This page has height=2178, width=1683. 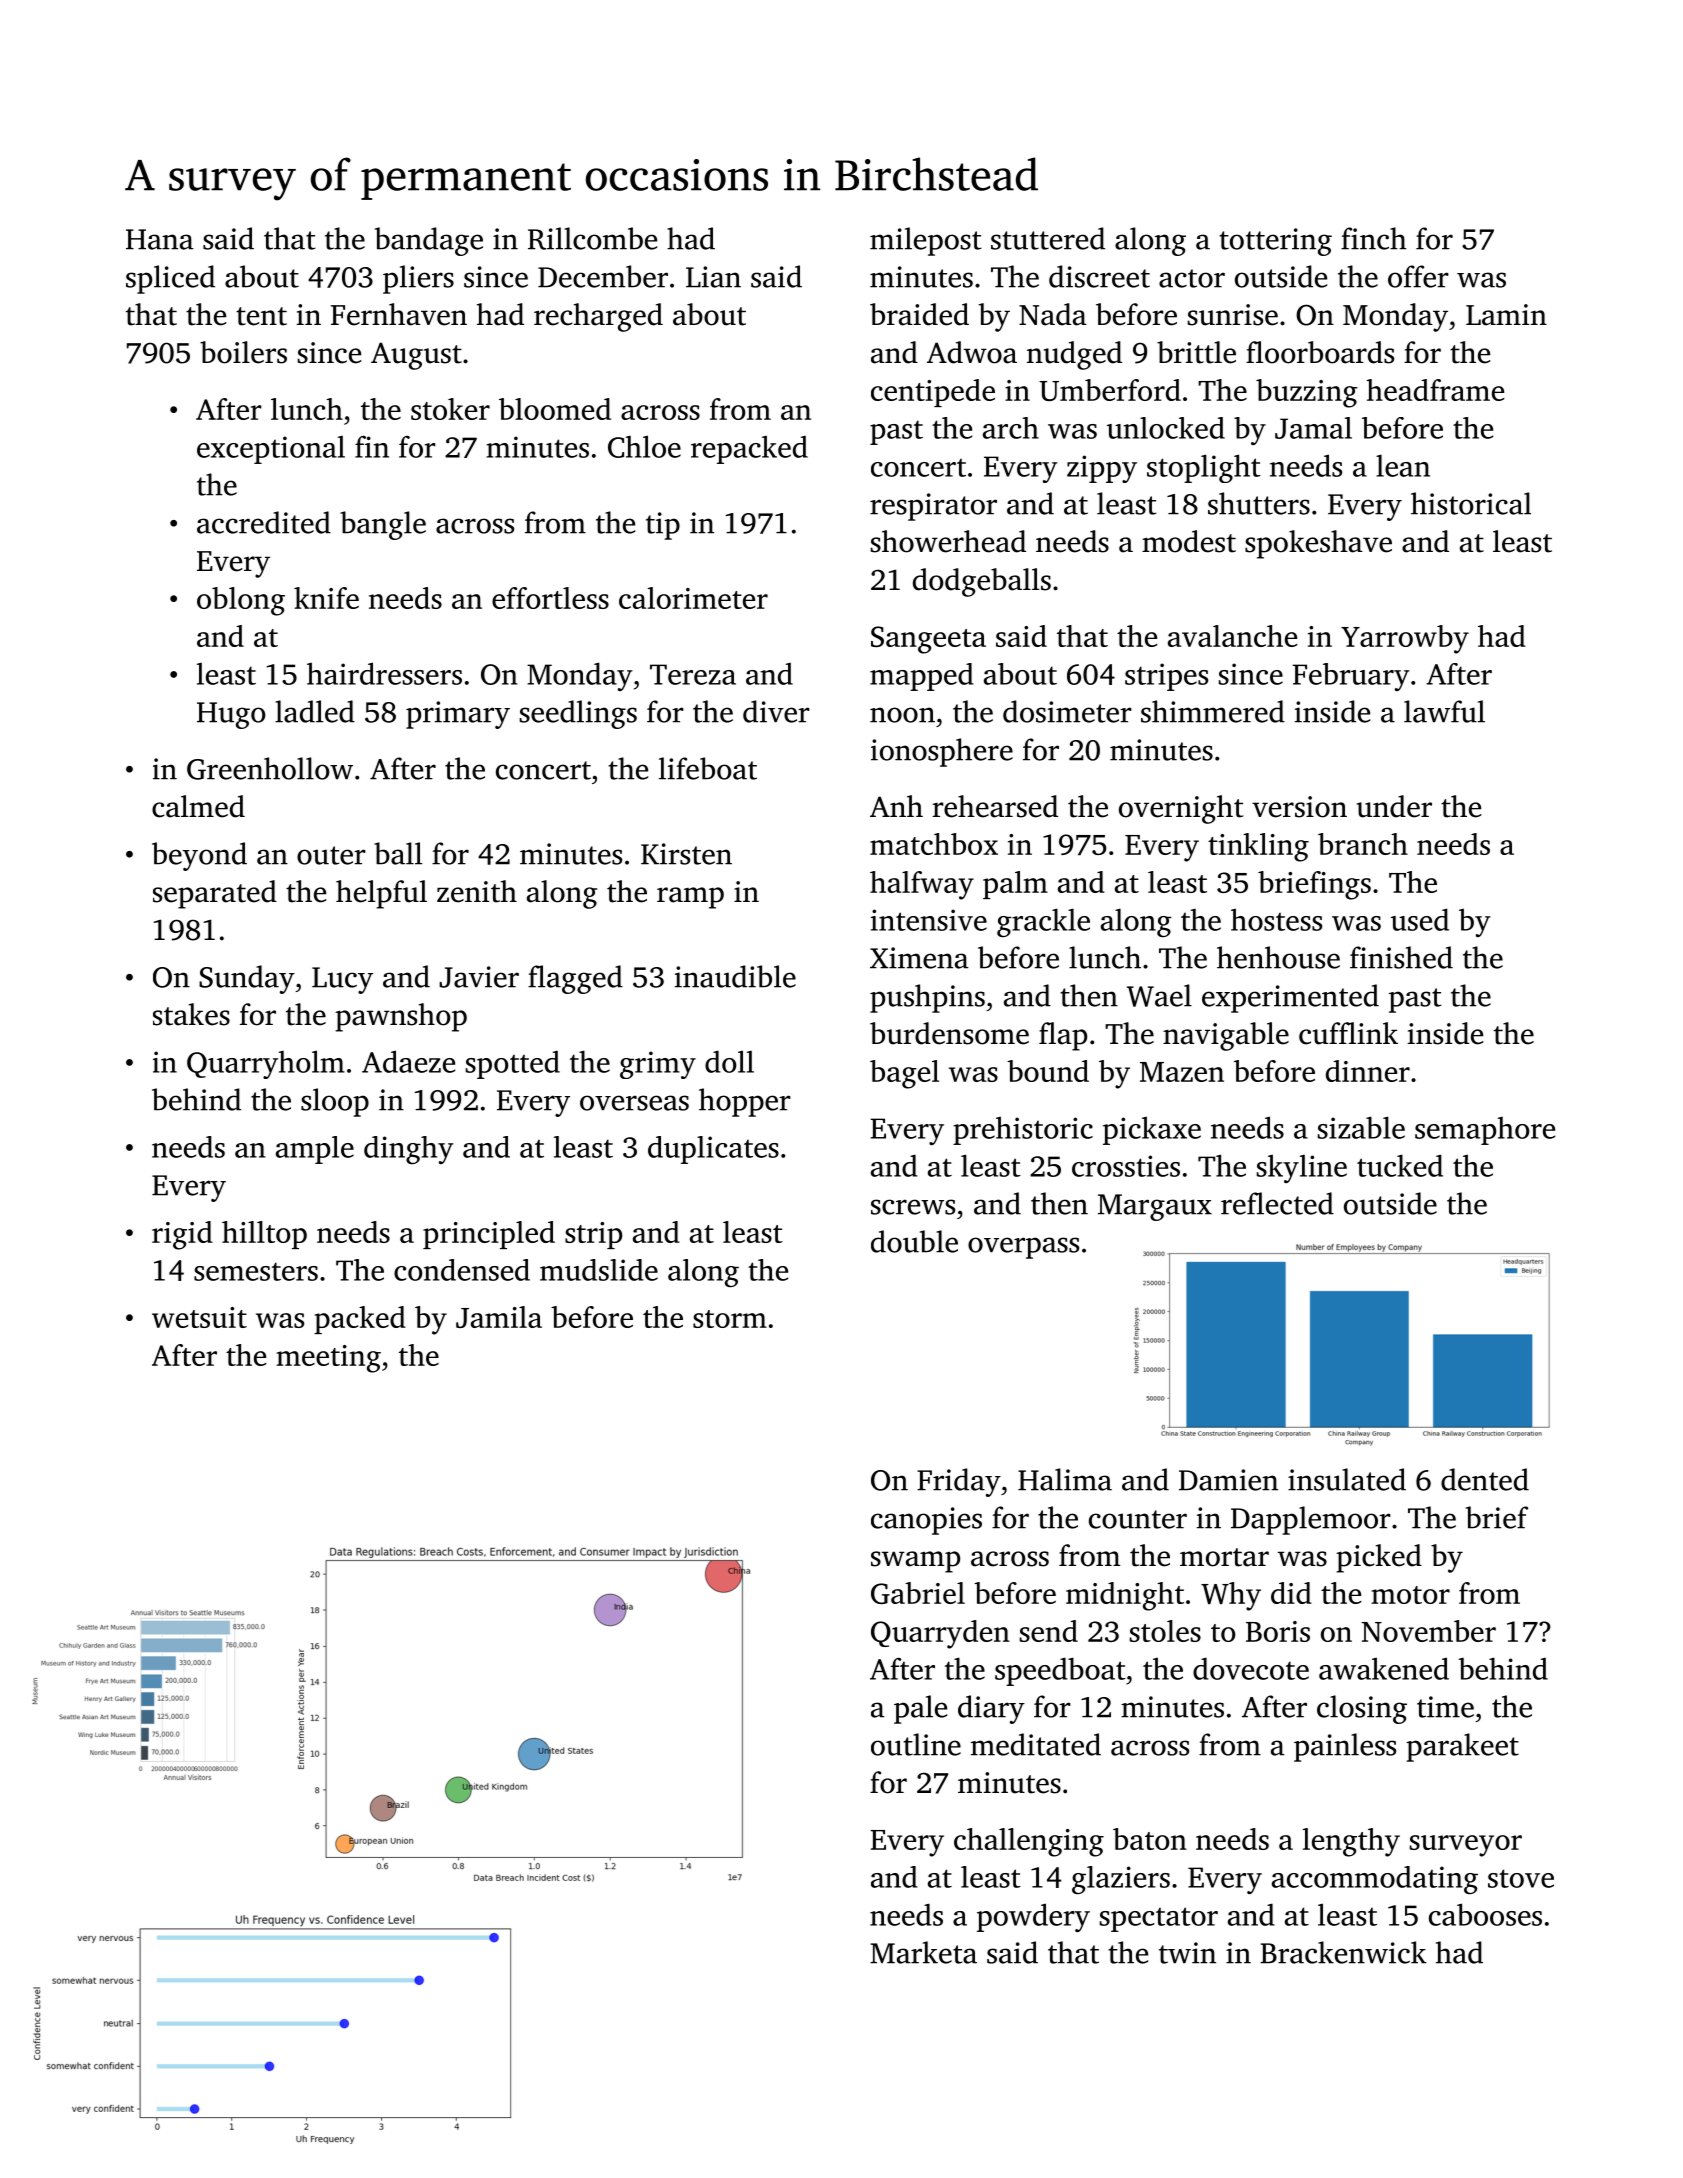 What do you see at coordinates (592, 238) in the page?
I see `Rillcombe` at bounding box center [592, 238].
